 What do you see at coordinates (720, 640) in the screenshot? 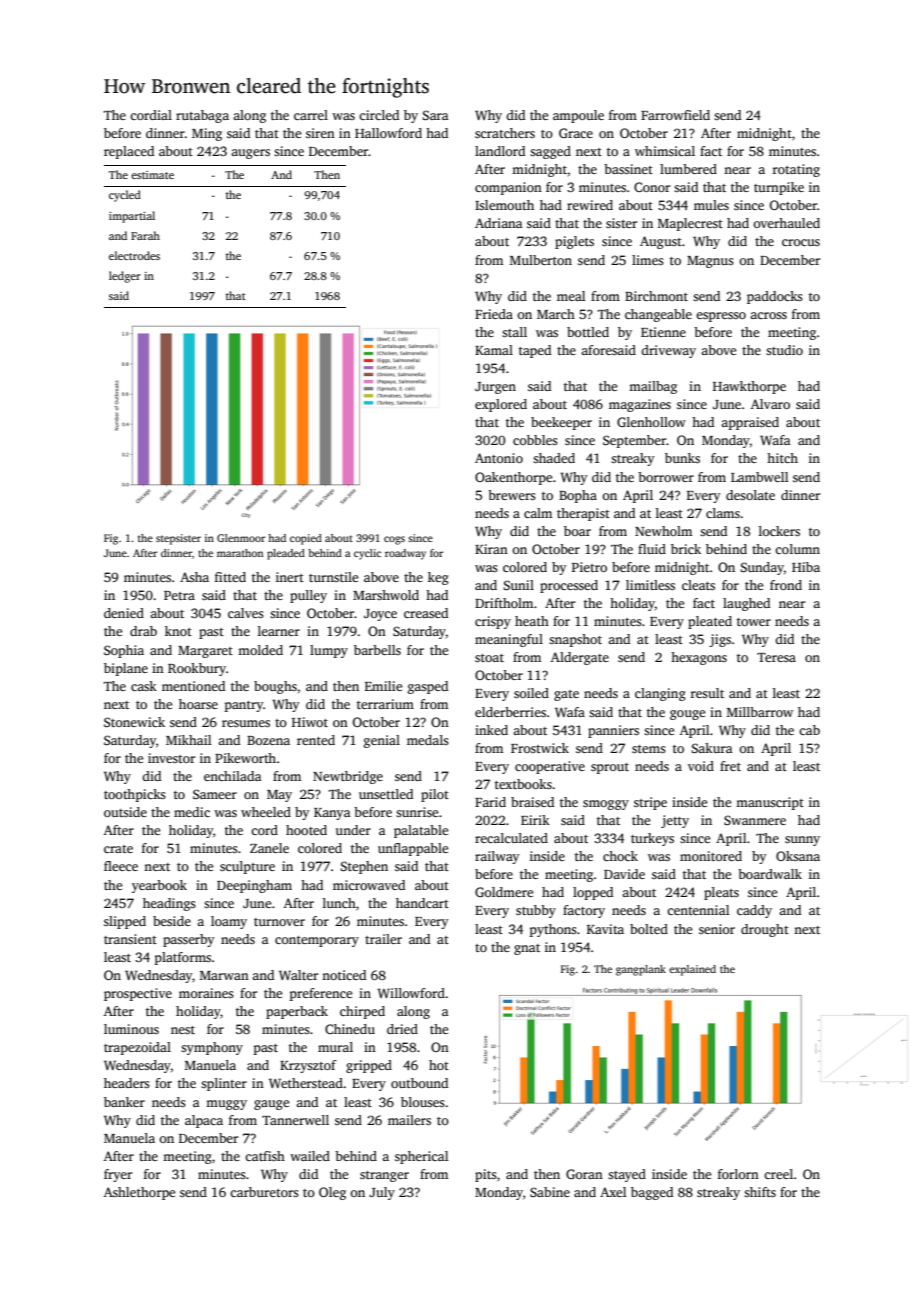
I see `jigs` at bounding box center [720, 640].
